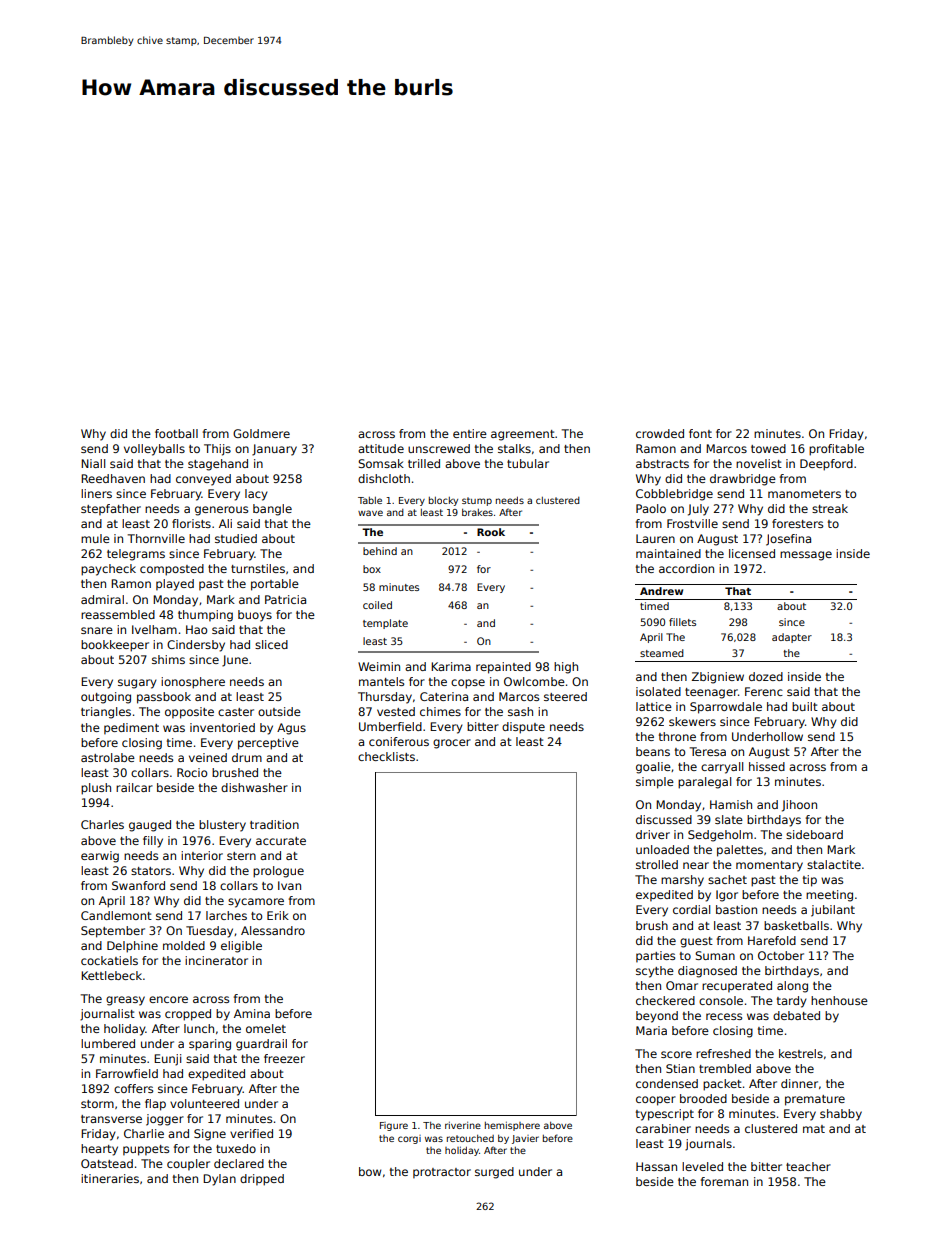 This image has width=952, height=1233. I want to click on journalist, so click(107, 1015).
